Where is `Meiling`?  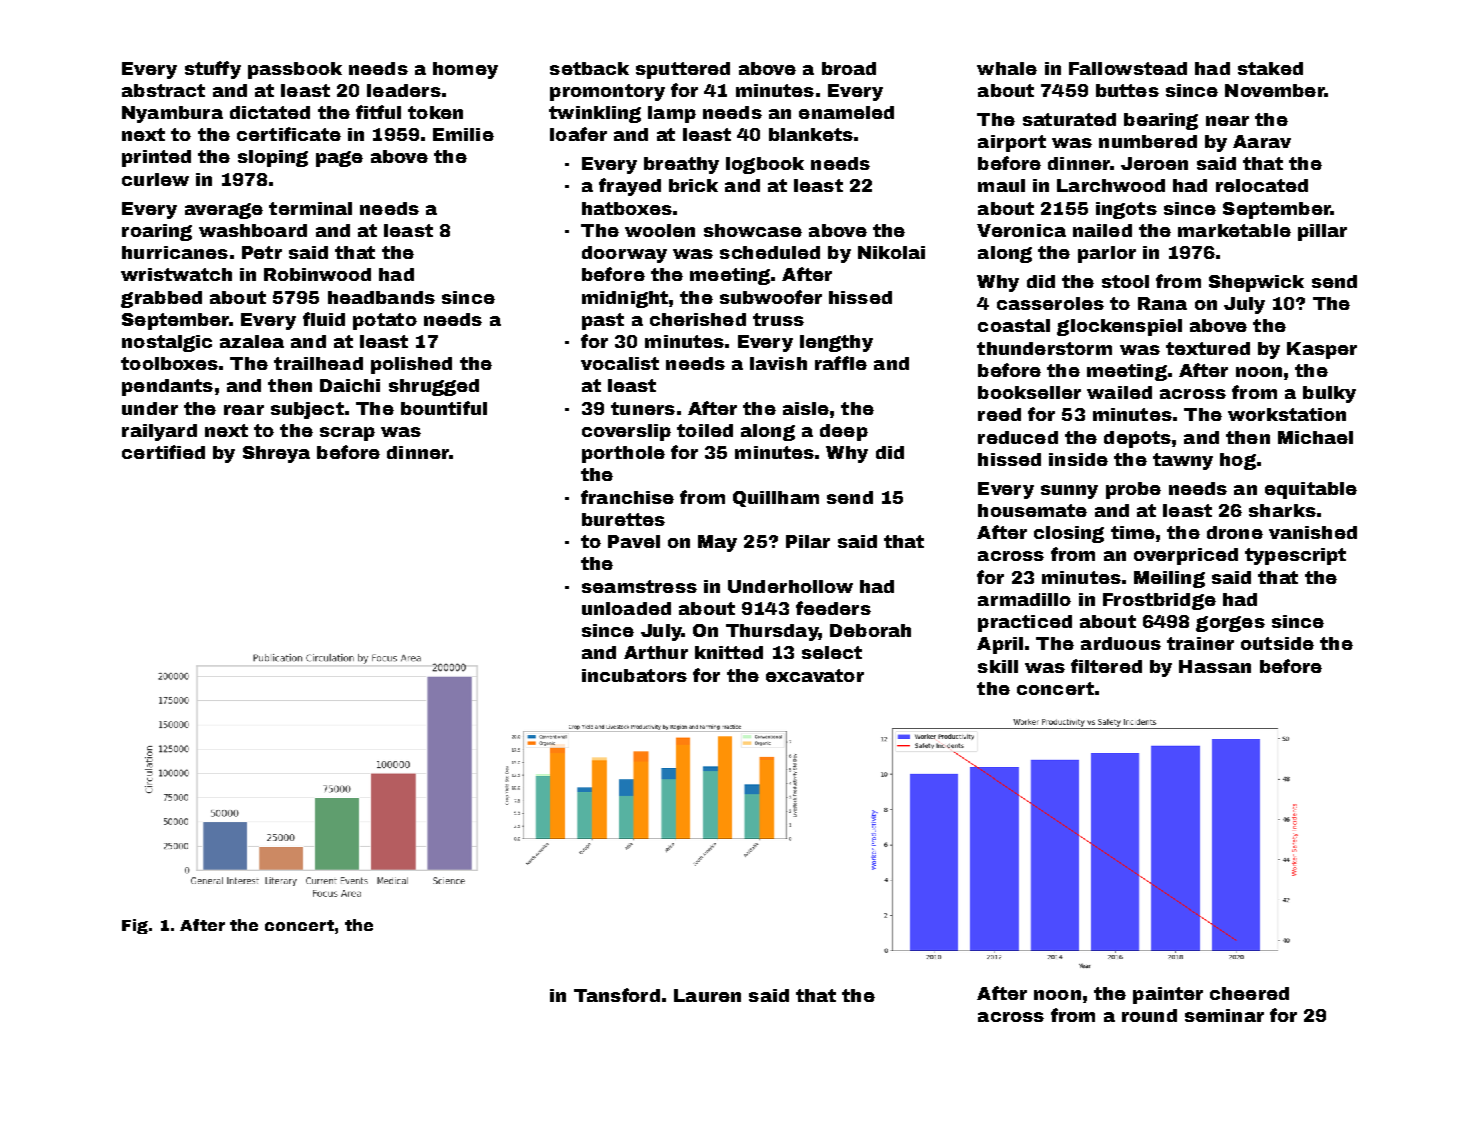 Meiling is located at coordinates (1169, 579).
